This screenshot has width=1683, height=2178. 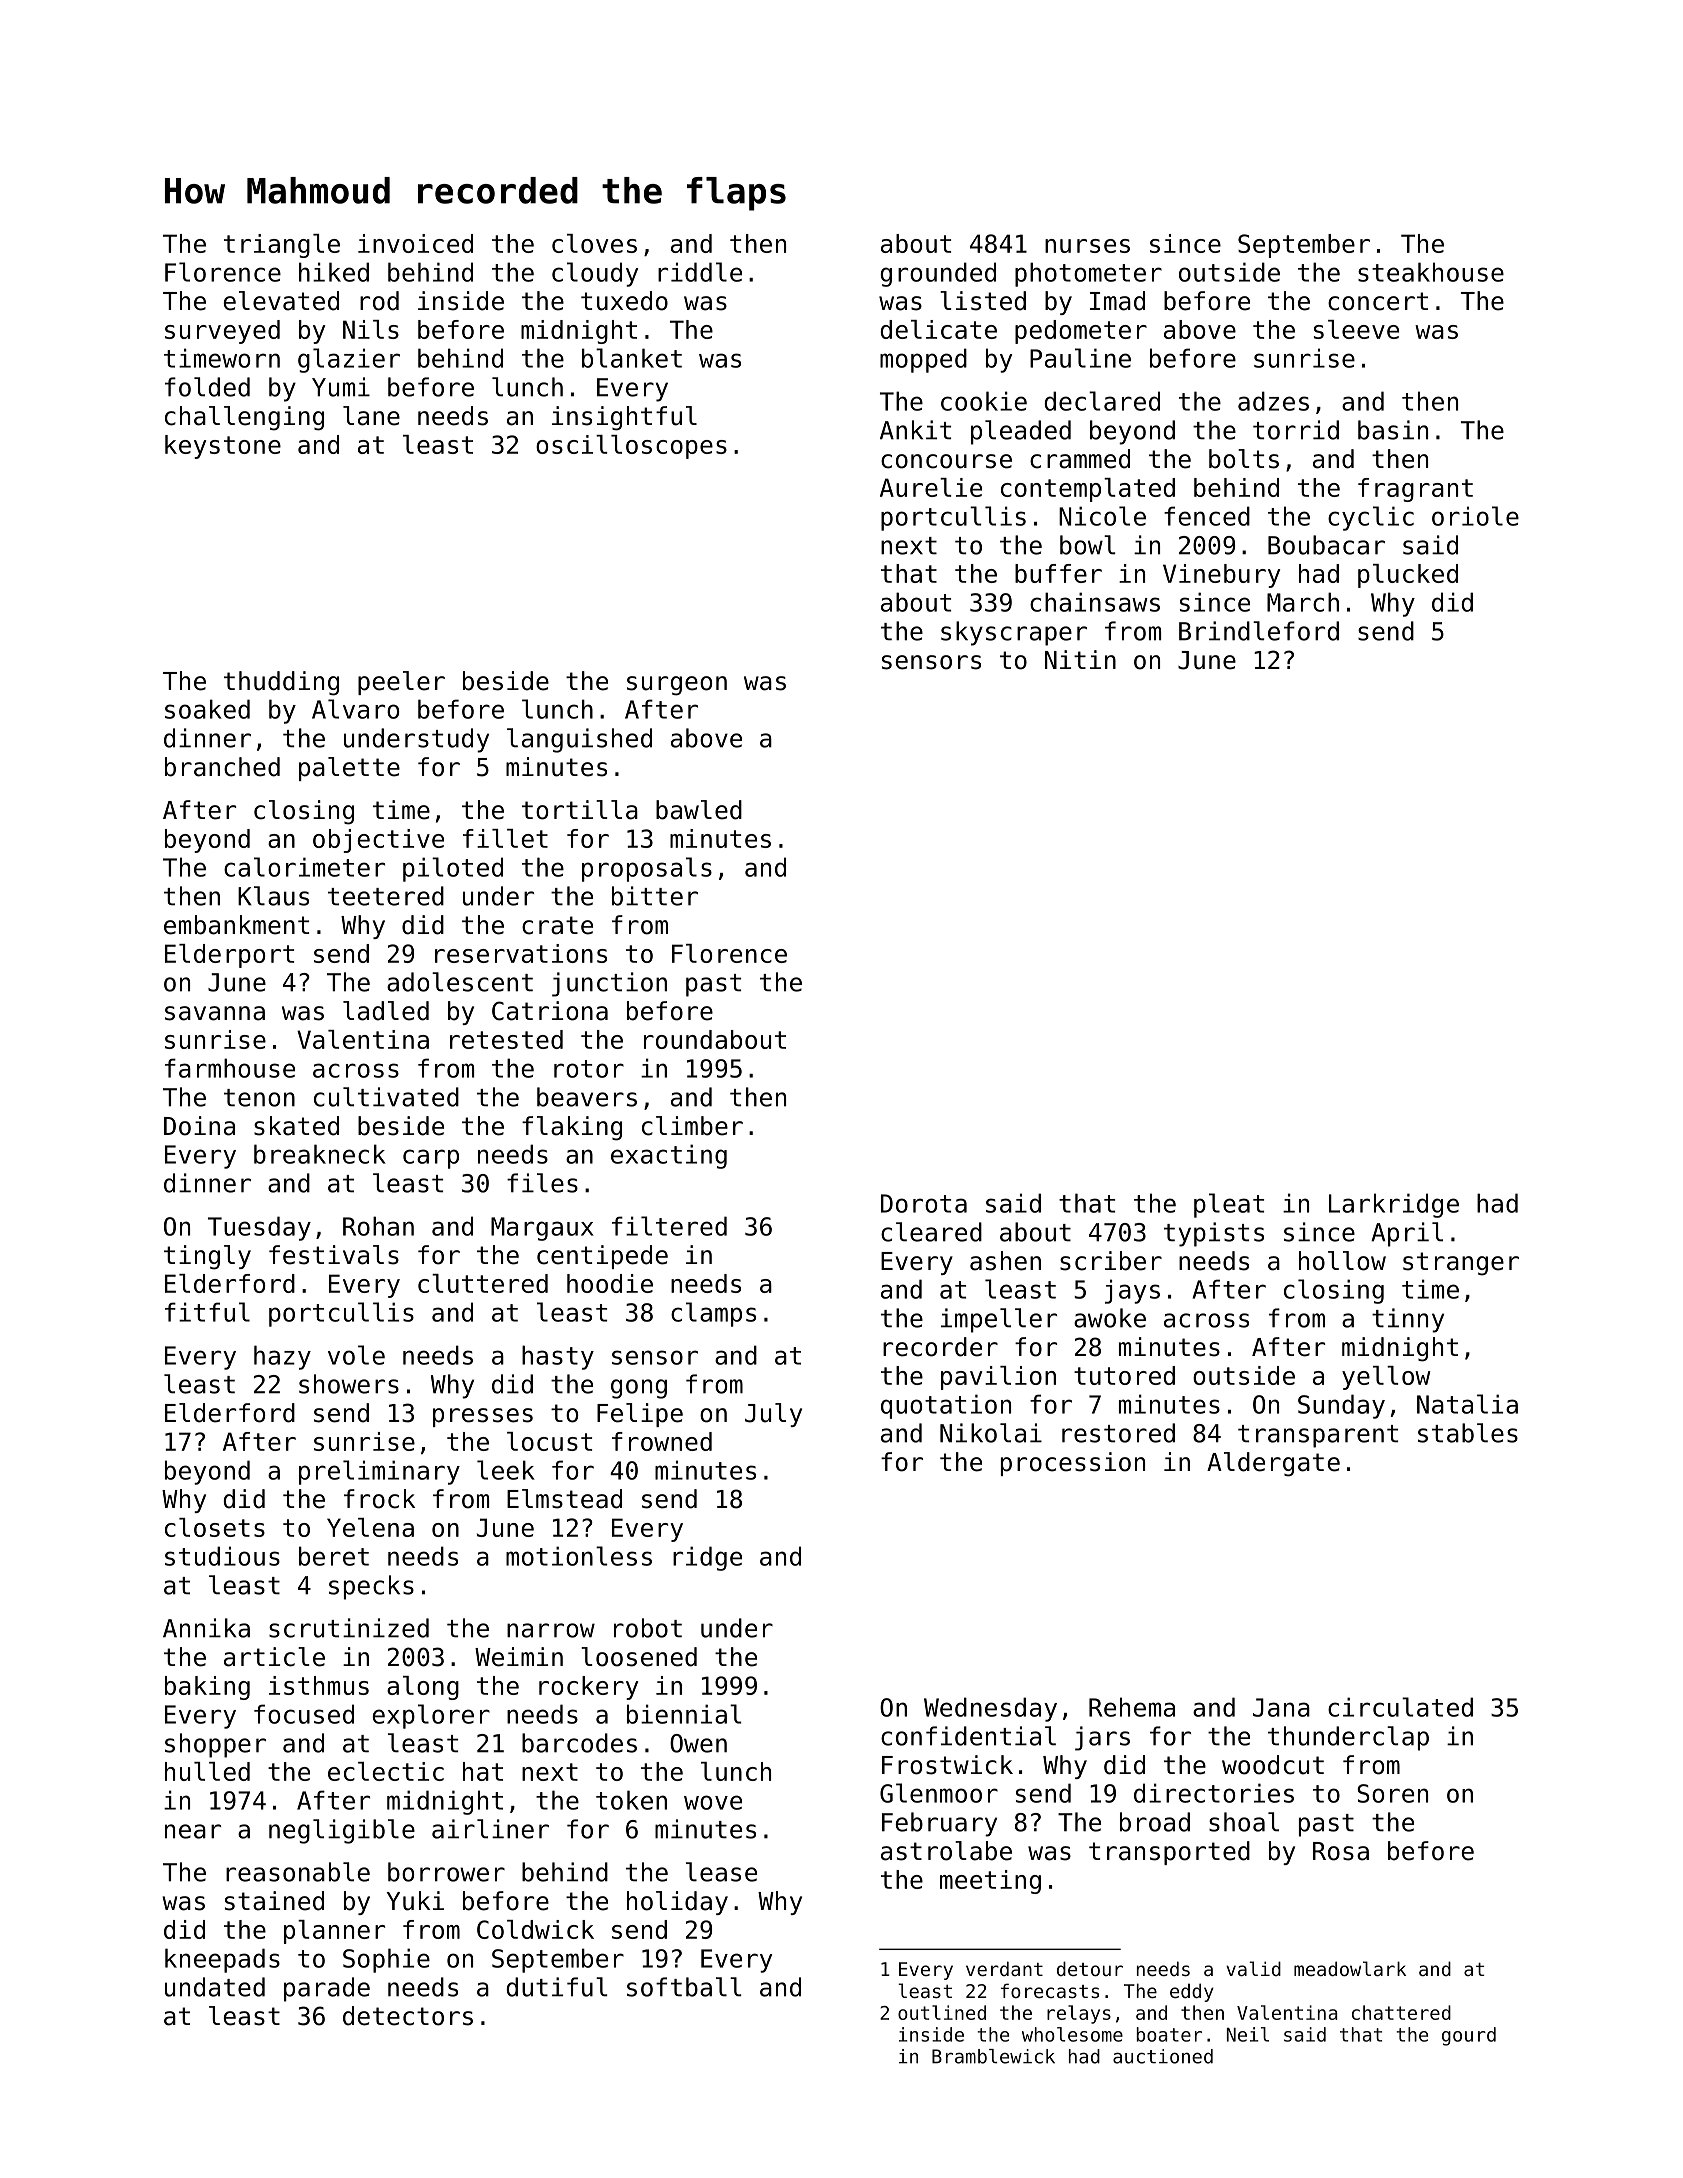 What do you see at coordinates (931, 487) in the screenshot?
I see `Aurelie` at bounding box center [931, 487].
